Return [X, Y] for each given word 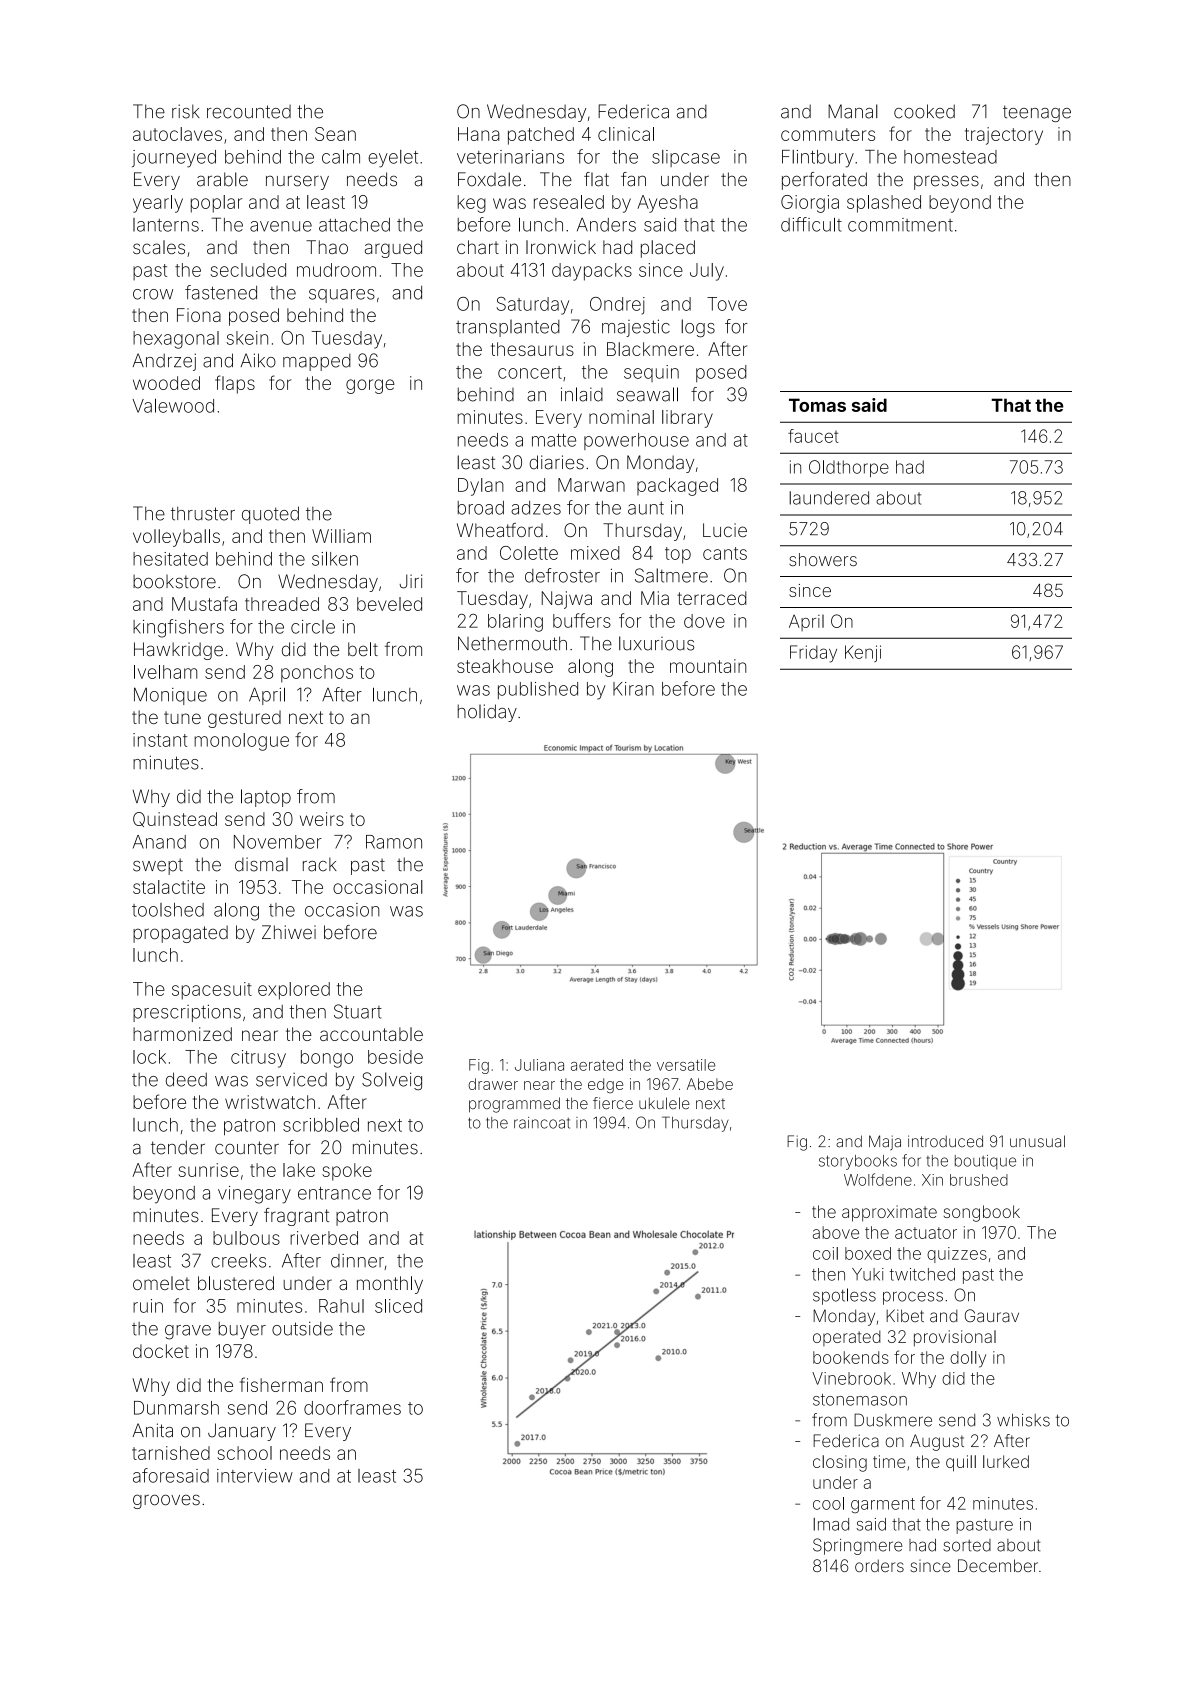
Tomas [817, 405]
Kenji [863, 653]
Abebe [710, 1084]
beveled [389, 604]
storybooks [858, 1162]
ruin [148, 1306]
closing [840, 1463]
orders [879, 1565]
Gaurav [992, 1316]
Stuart [358, 1011]
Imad [831, 1524]
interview [255, 1476]
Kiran [633, 689]
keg [472, 204]
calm [341, 156]
